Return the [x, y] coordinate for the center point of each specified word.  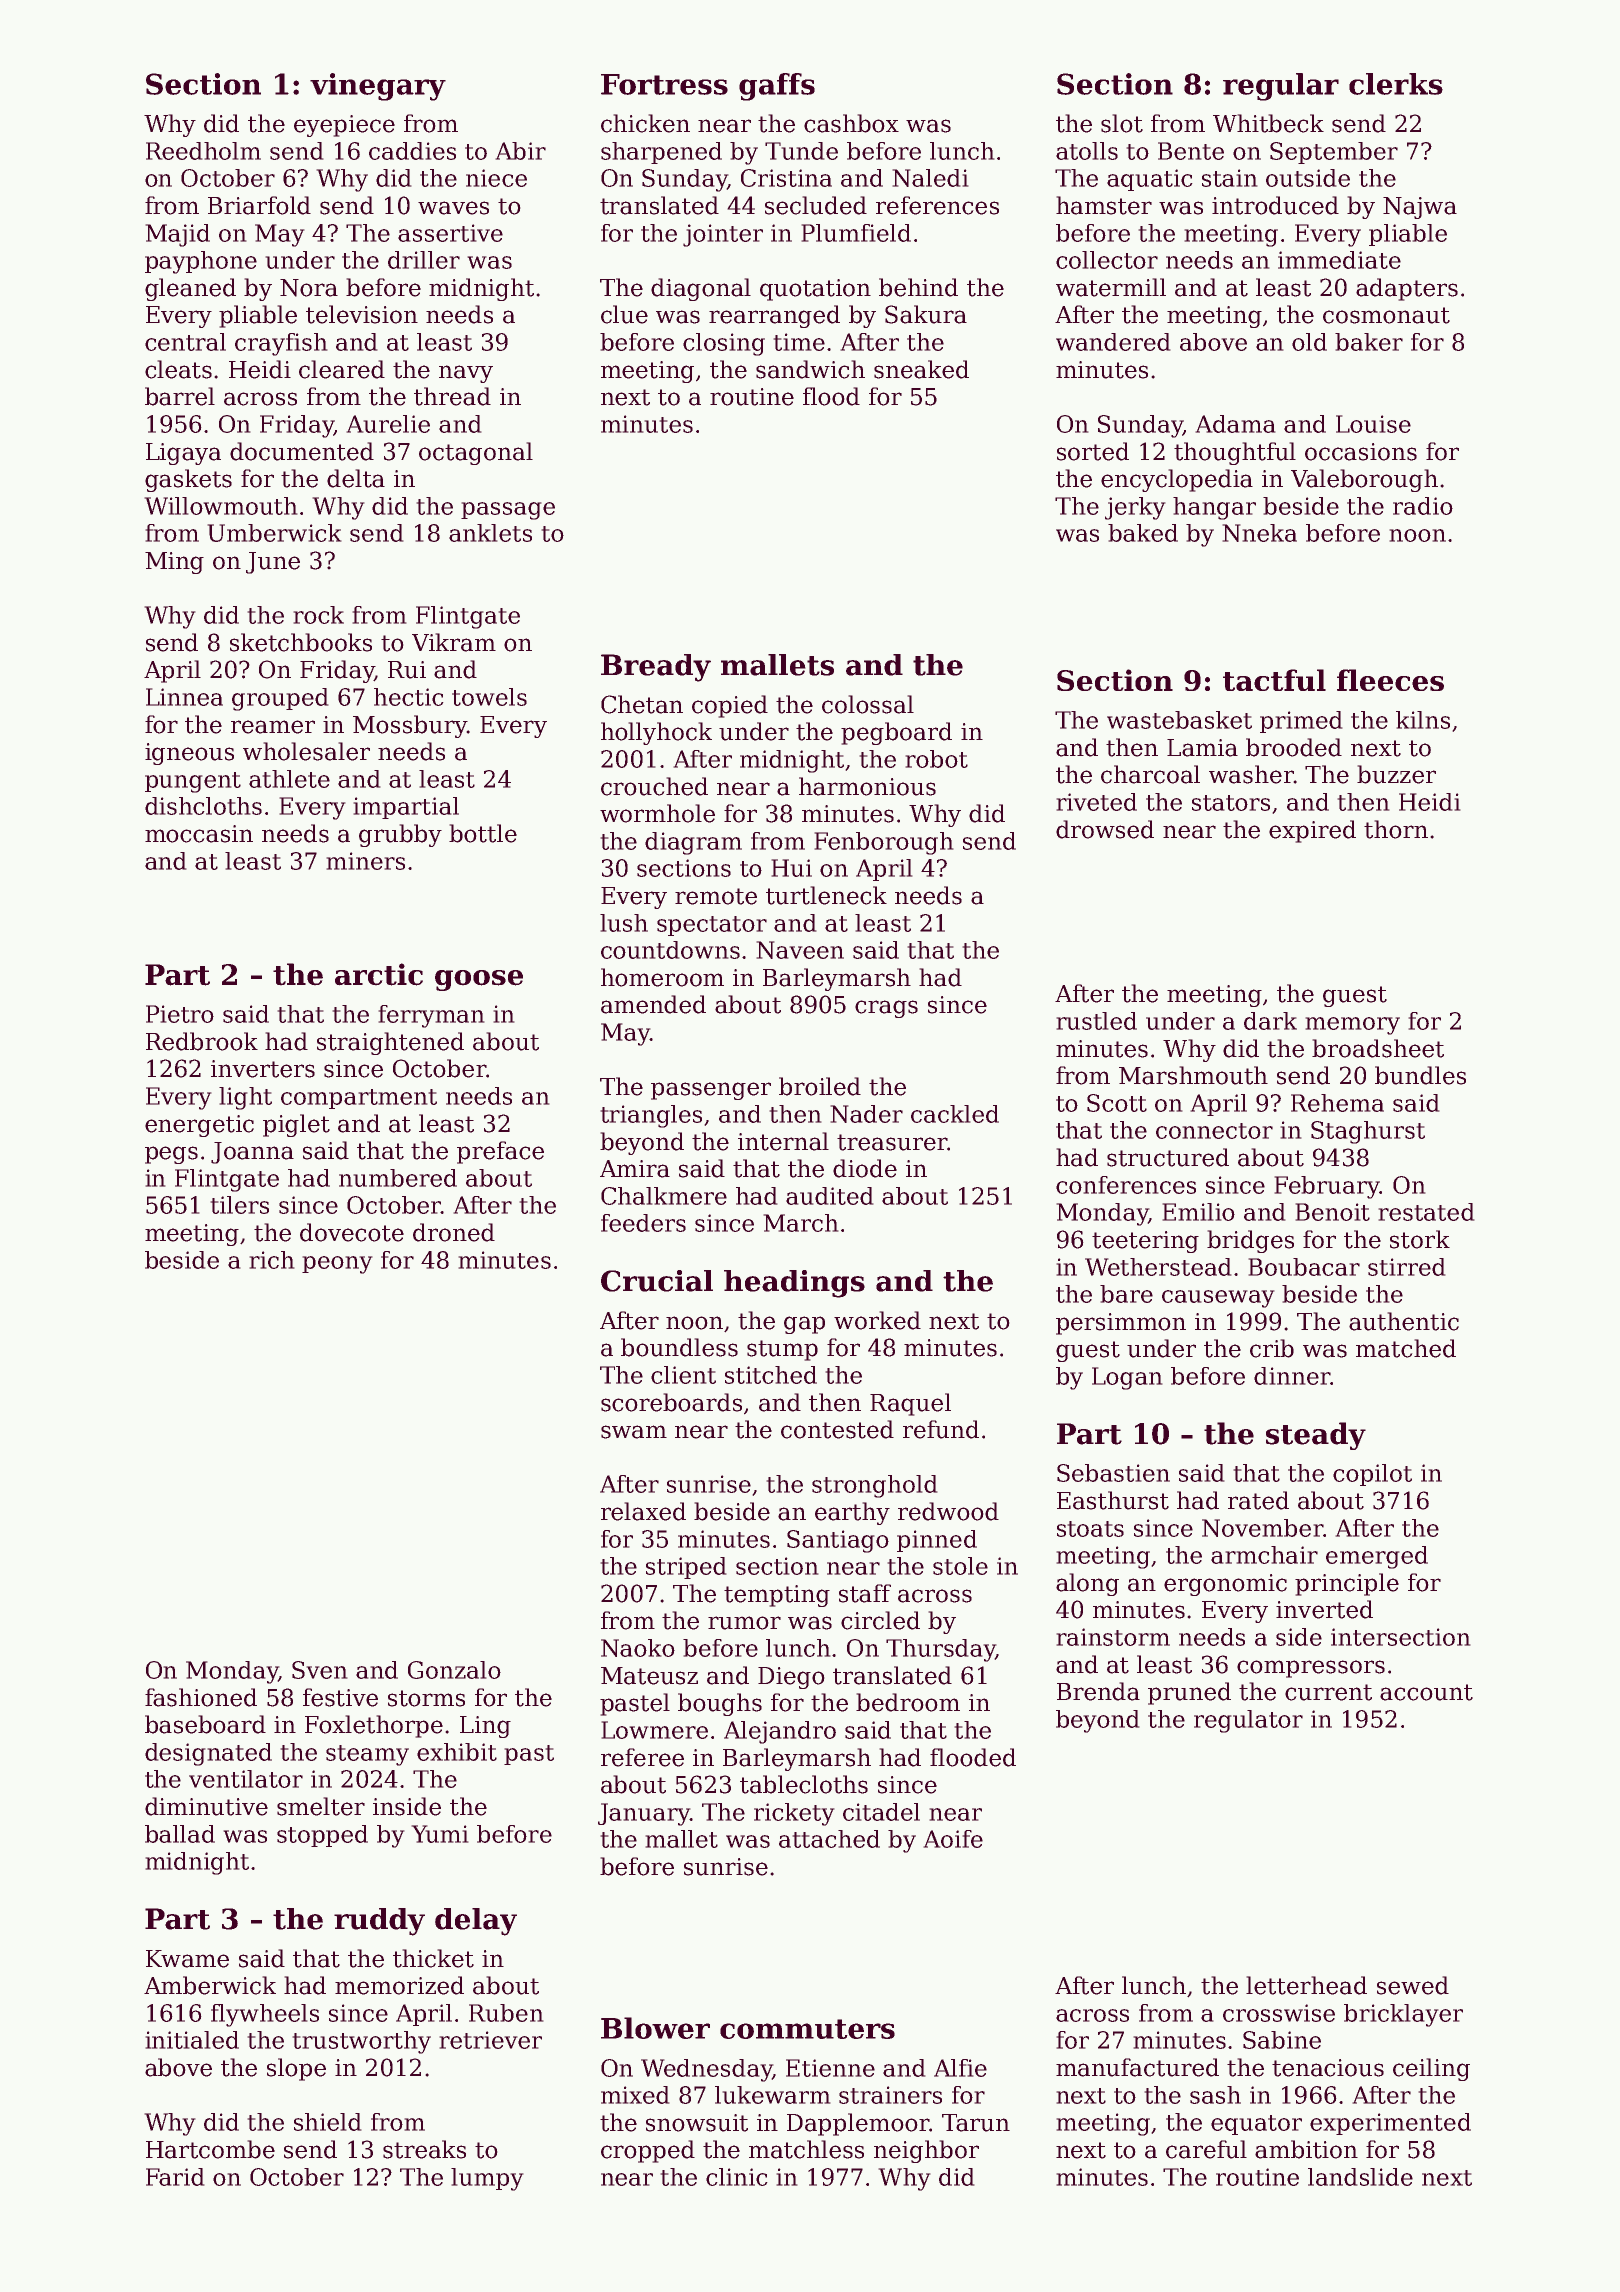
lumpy [487, 2179]
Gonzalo [454, 1670]
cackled [955, 1114]
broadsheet [1378, 1048]
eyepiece [344, 126]
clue [624, 314]
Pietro [180, 1014]
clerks [1396, 84]
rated [1258, 1500]
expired [1312, 831]
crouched [654, 786]
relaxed [643, 1511]
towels [489, 697]
